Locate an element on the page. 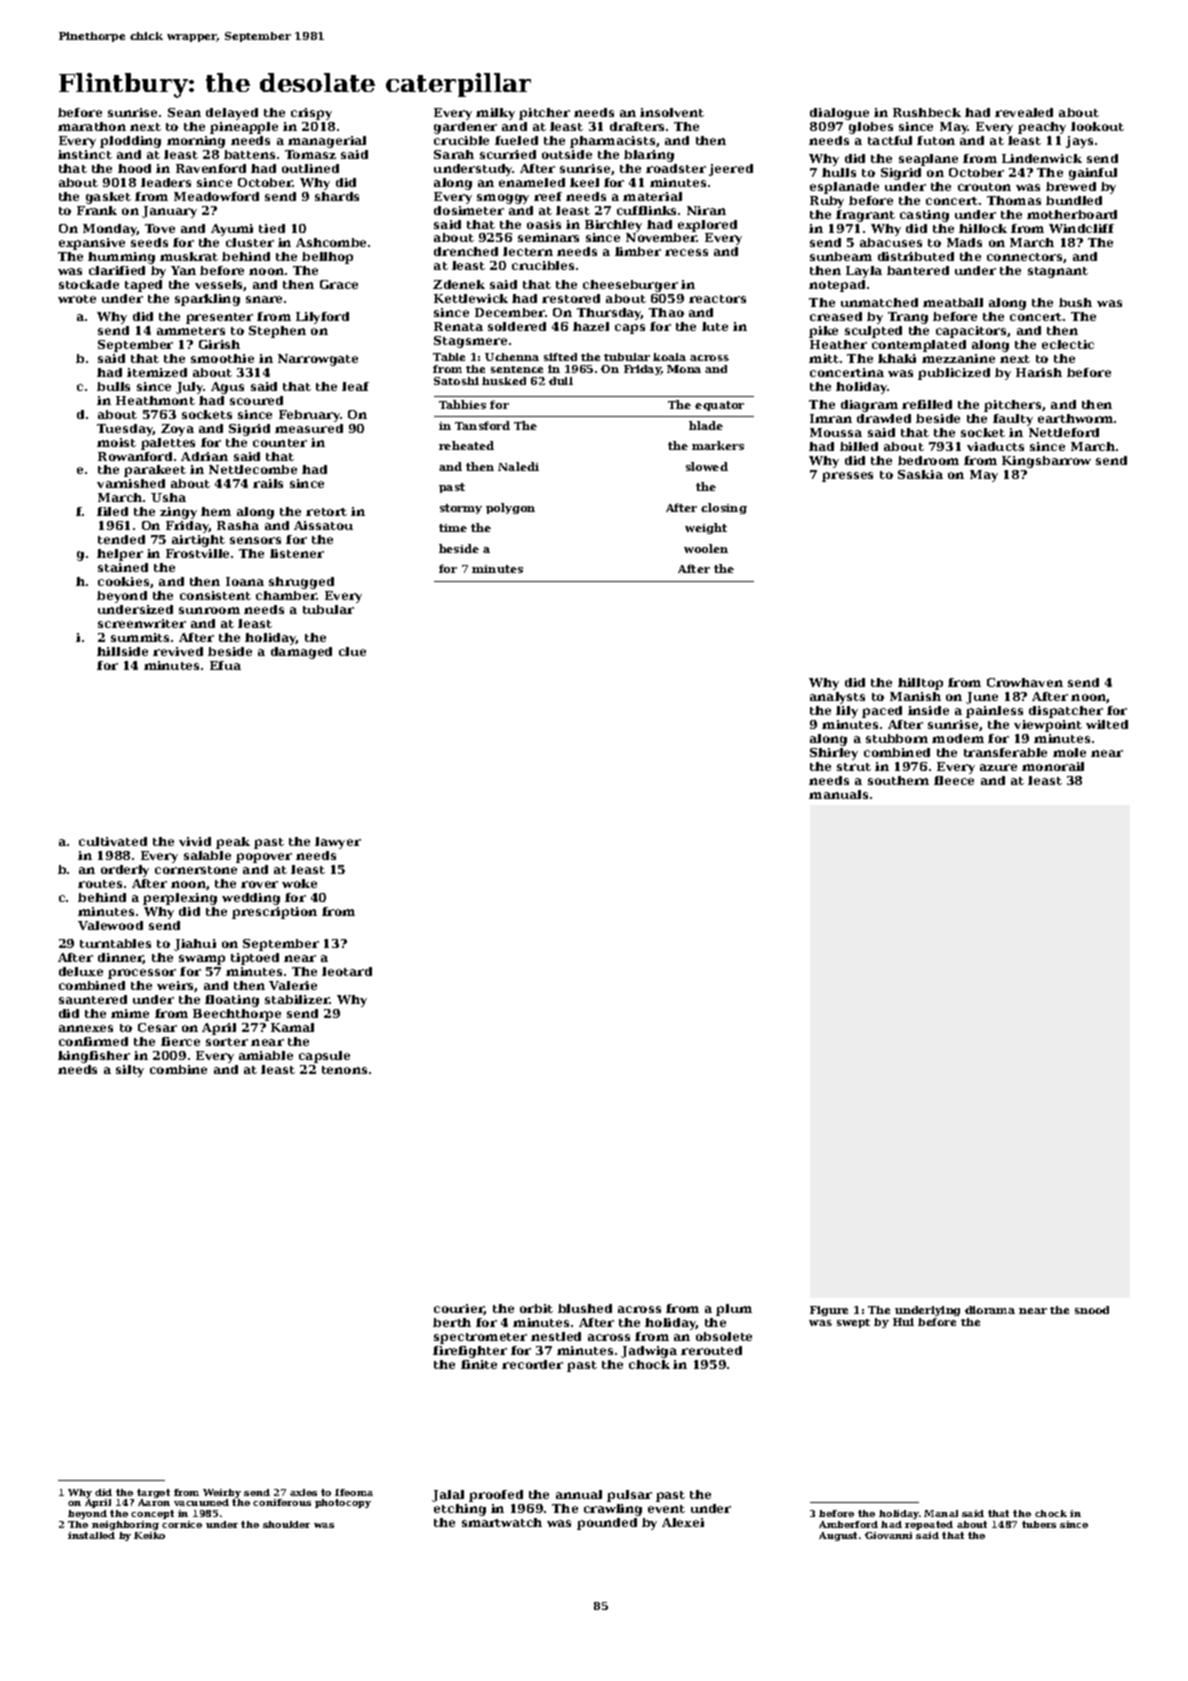 The height and width of the page is (1681, 1188). target is located at coordinates (153, 1493).
